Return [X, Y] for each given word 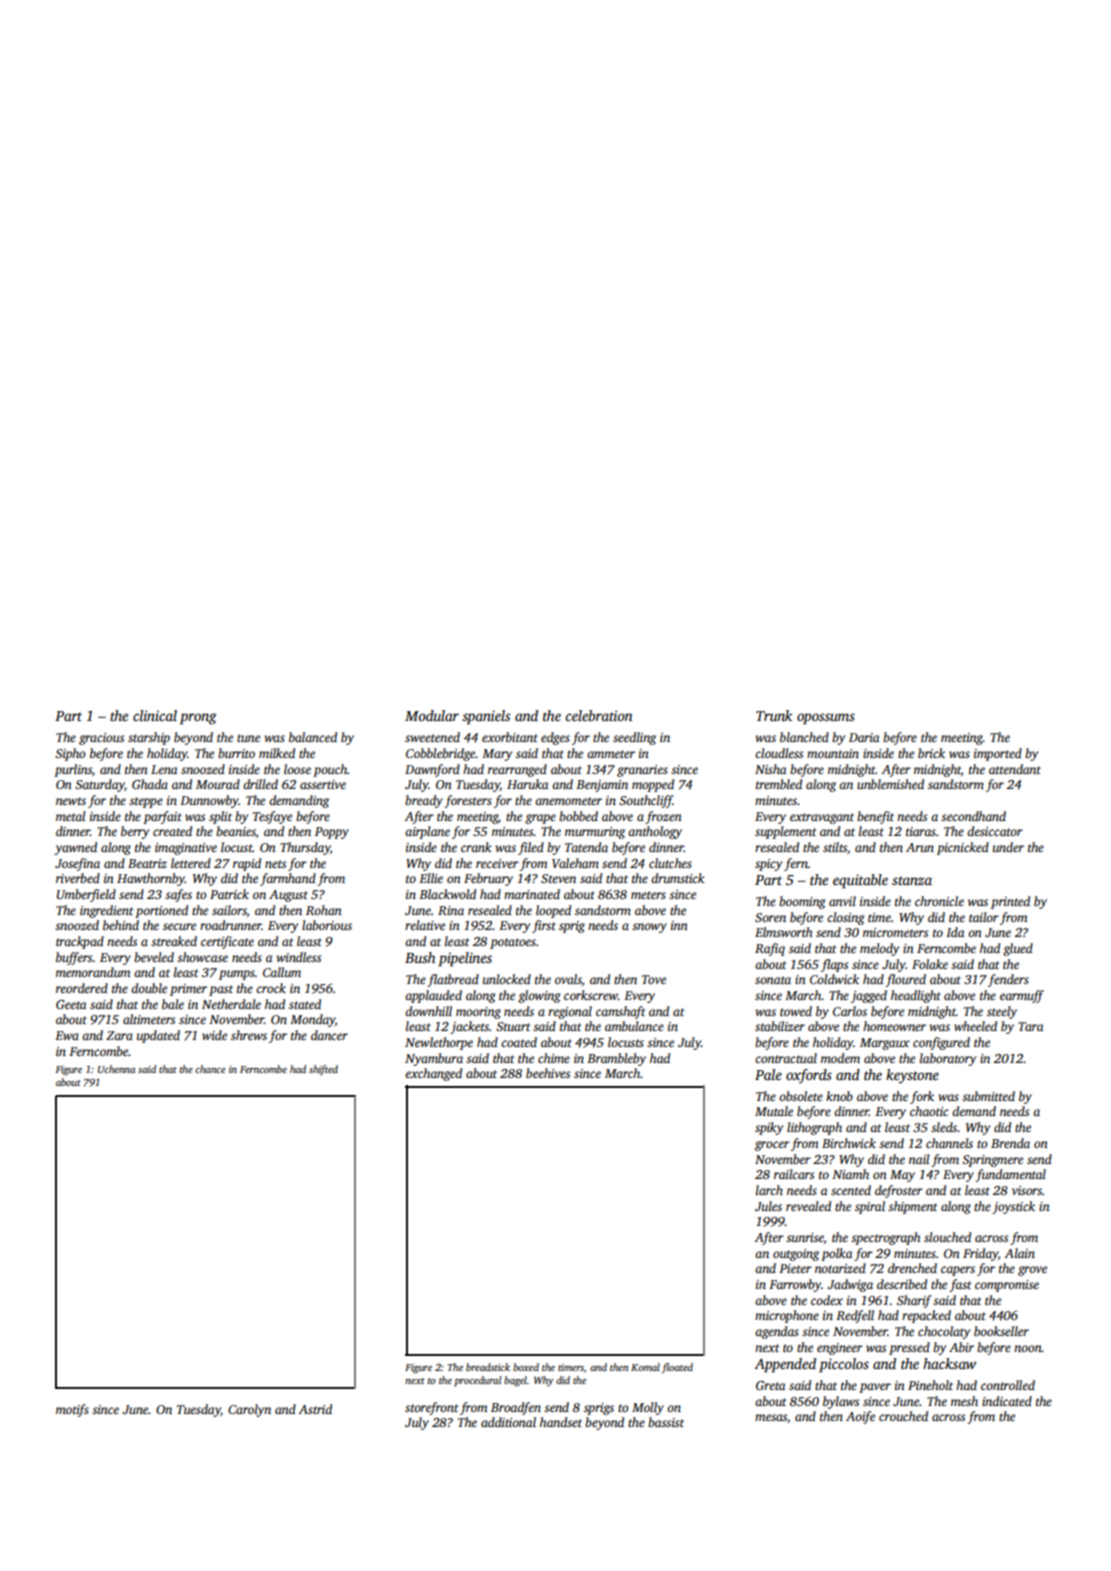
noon [1028, 1348]
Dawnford [432, 770]
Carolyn [249, 1410]
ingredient [107, 911]
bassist [666, 1422]
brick [931, 753]
